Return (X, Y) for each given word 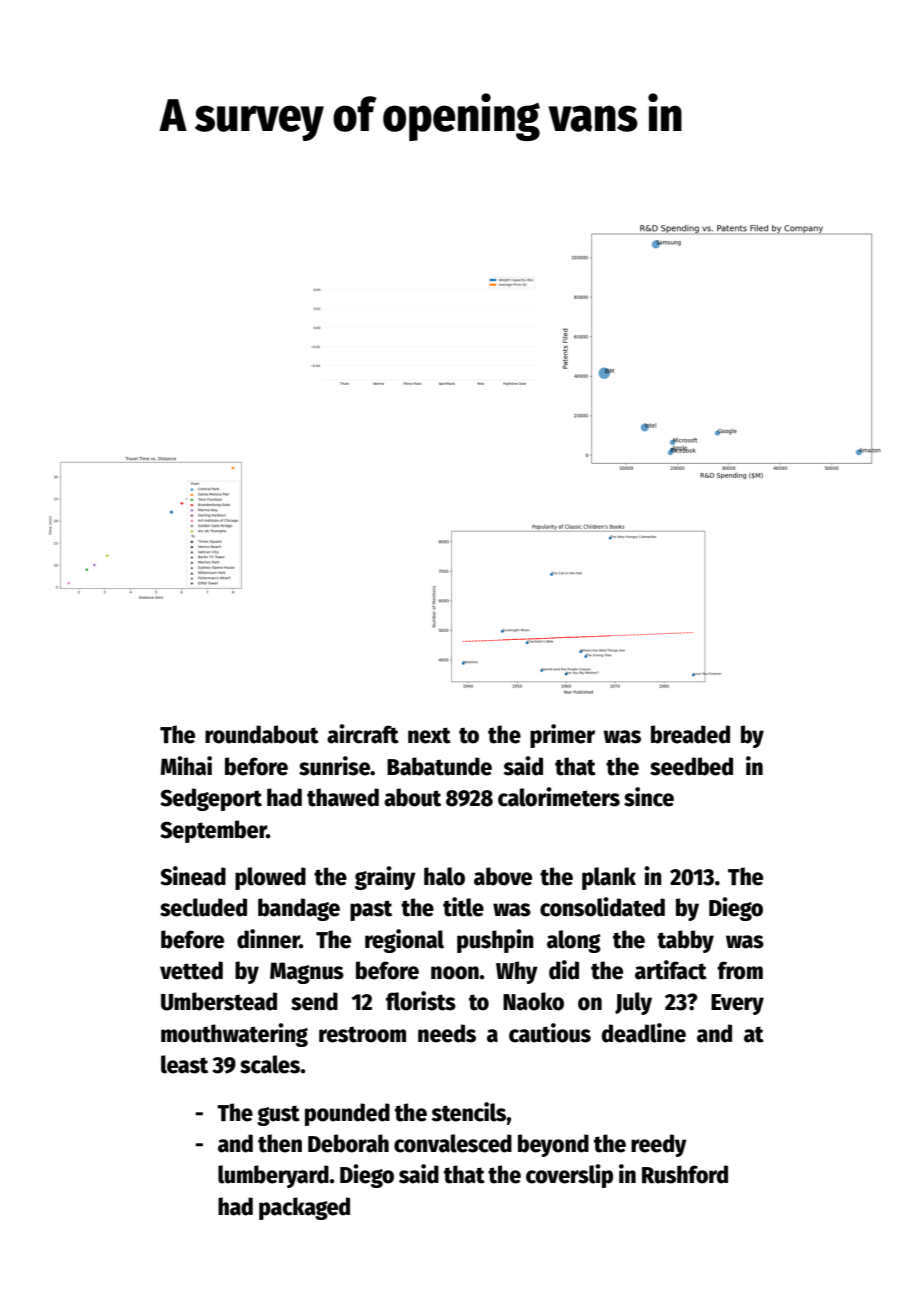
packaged (304, 1208)
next (429, 735)
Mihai (186, 766)
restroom (362, 1034)
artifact (671, 970)
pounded (347, 1114)
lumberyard (273, 1176)
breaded (690, 734)
